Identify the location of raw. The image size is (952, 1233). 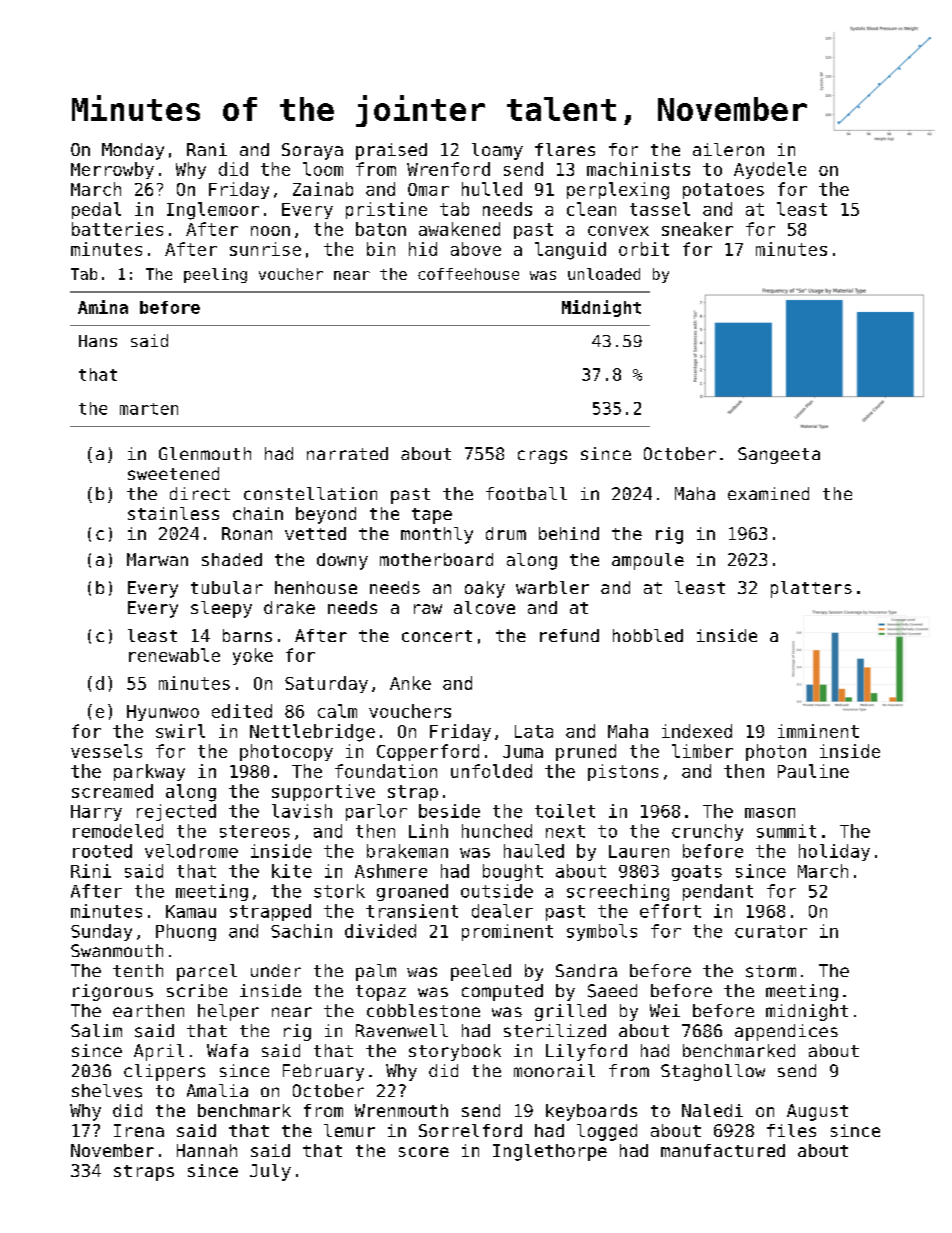
(428, 609).
